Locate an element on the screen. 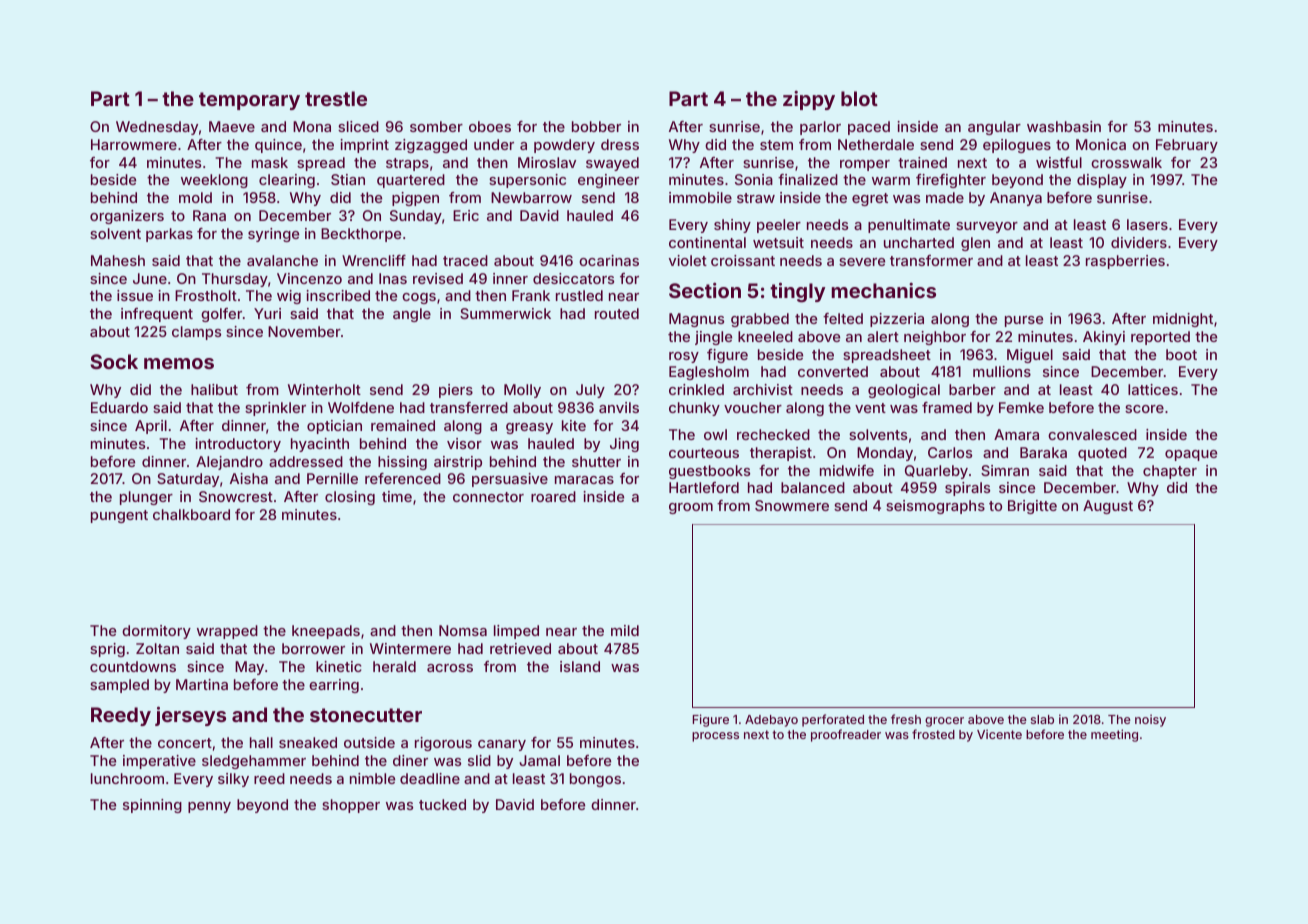 The height and width of the screenshot is (924, 1308). Wednesday is located at coordinates (157, 128).
